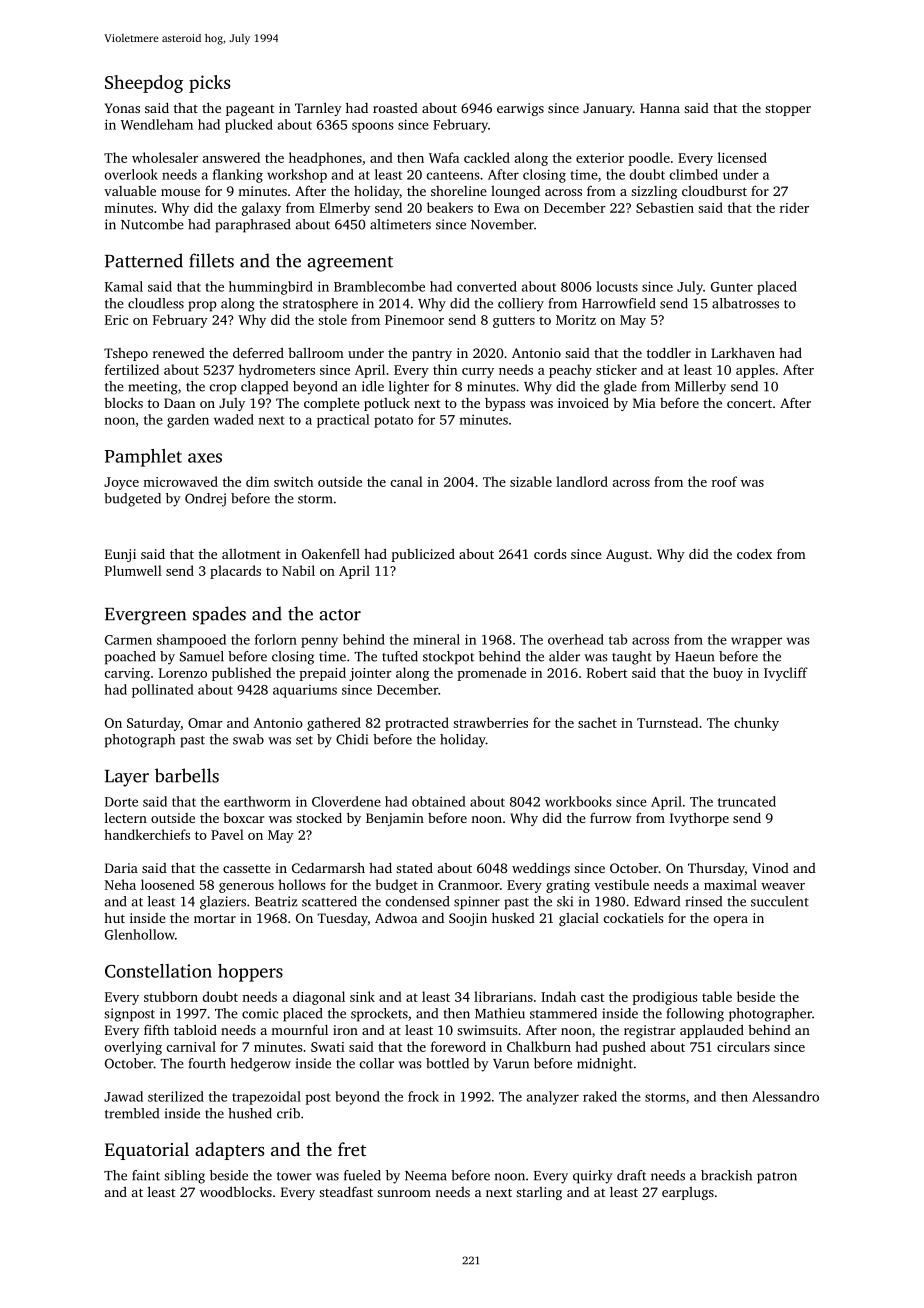 The image size is (924, 1308). I want to click on Swati, so click(328, 1047).
